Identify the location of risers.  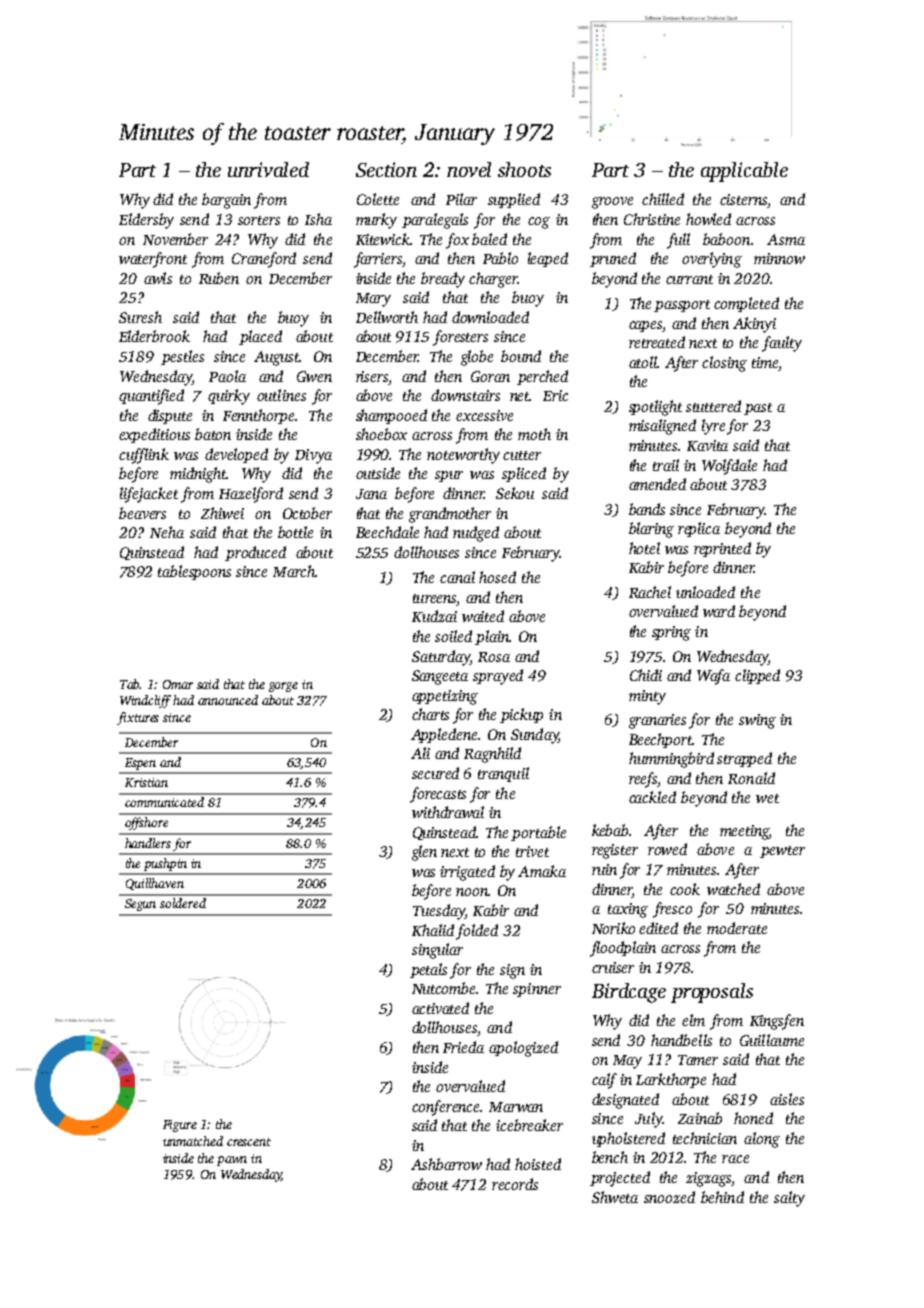
(372, 376).
